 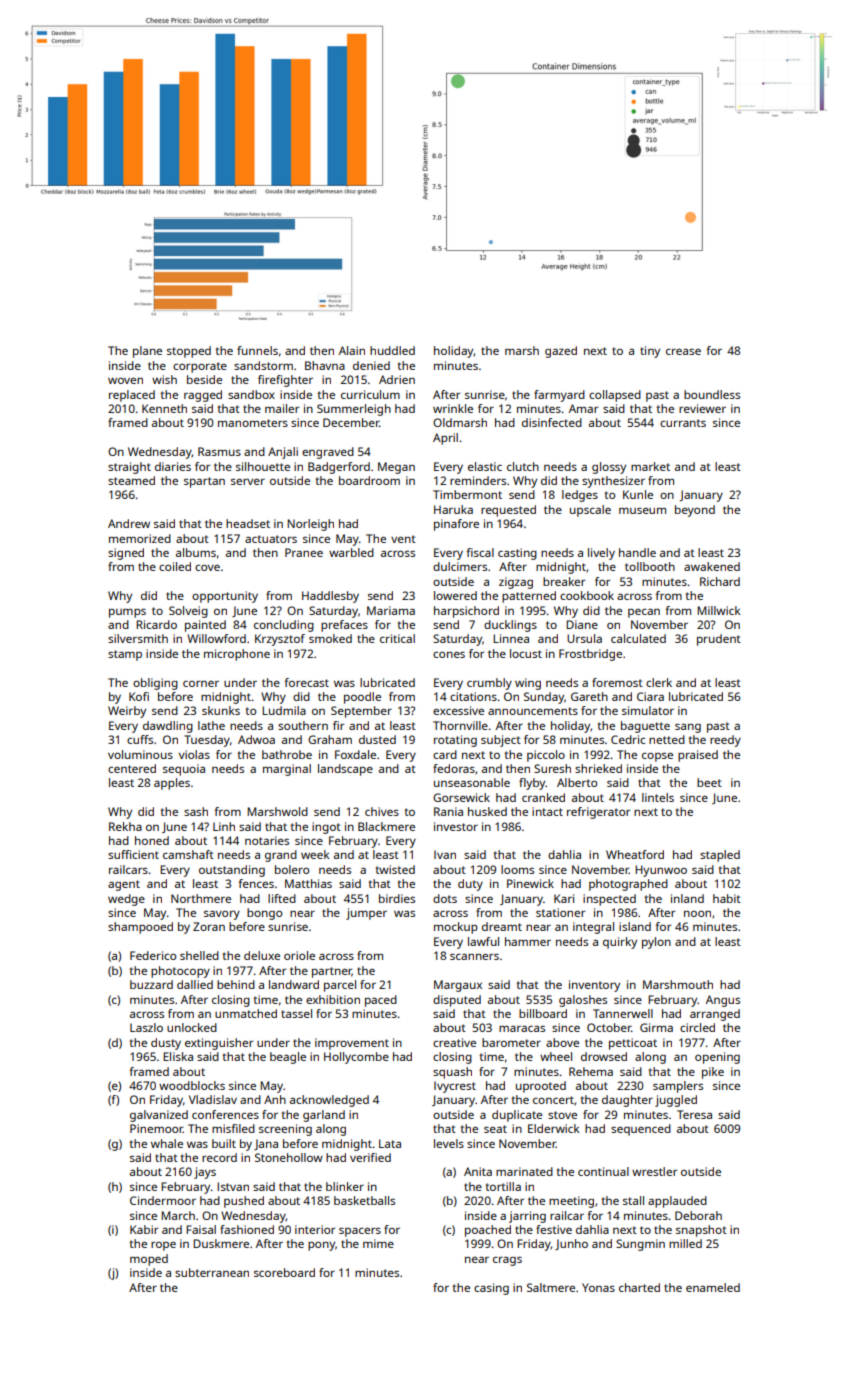 I want to click on Wheatford, so click(x=635, y=854).
